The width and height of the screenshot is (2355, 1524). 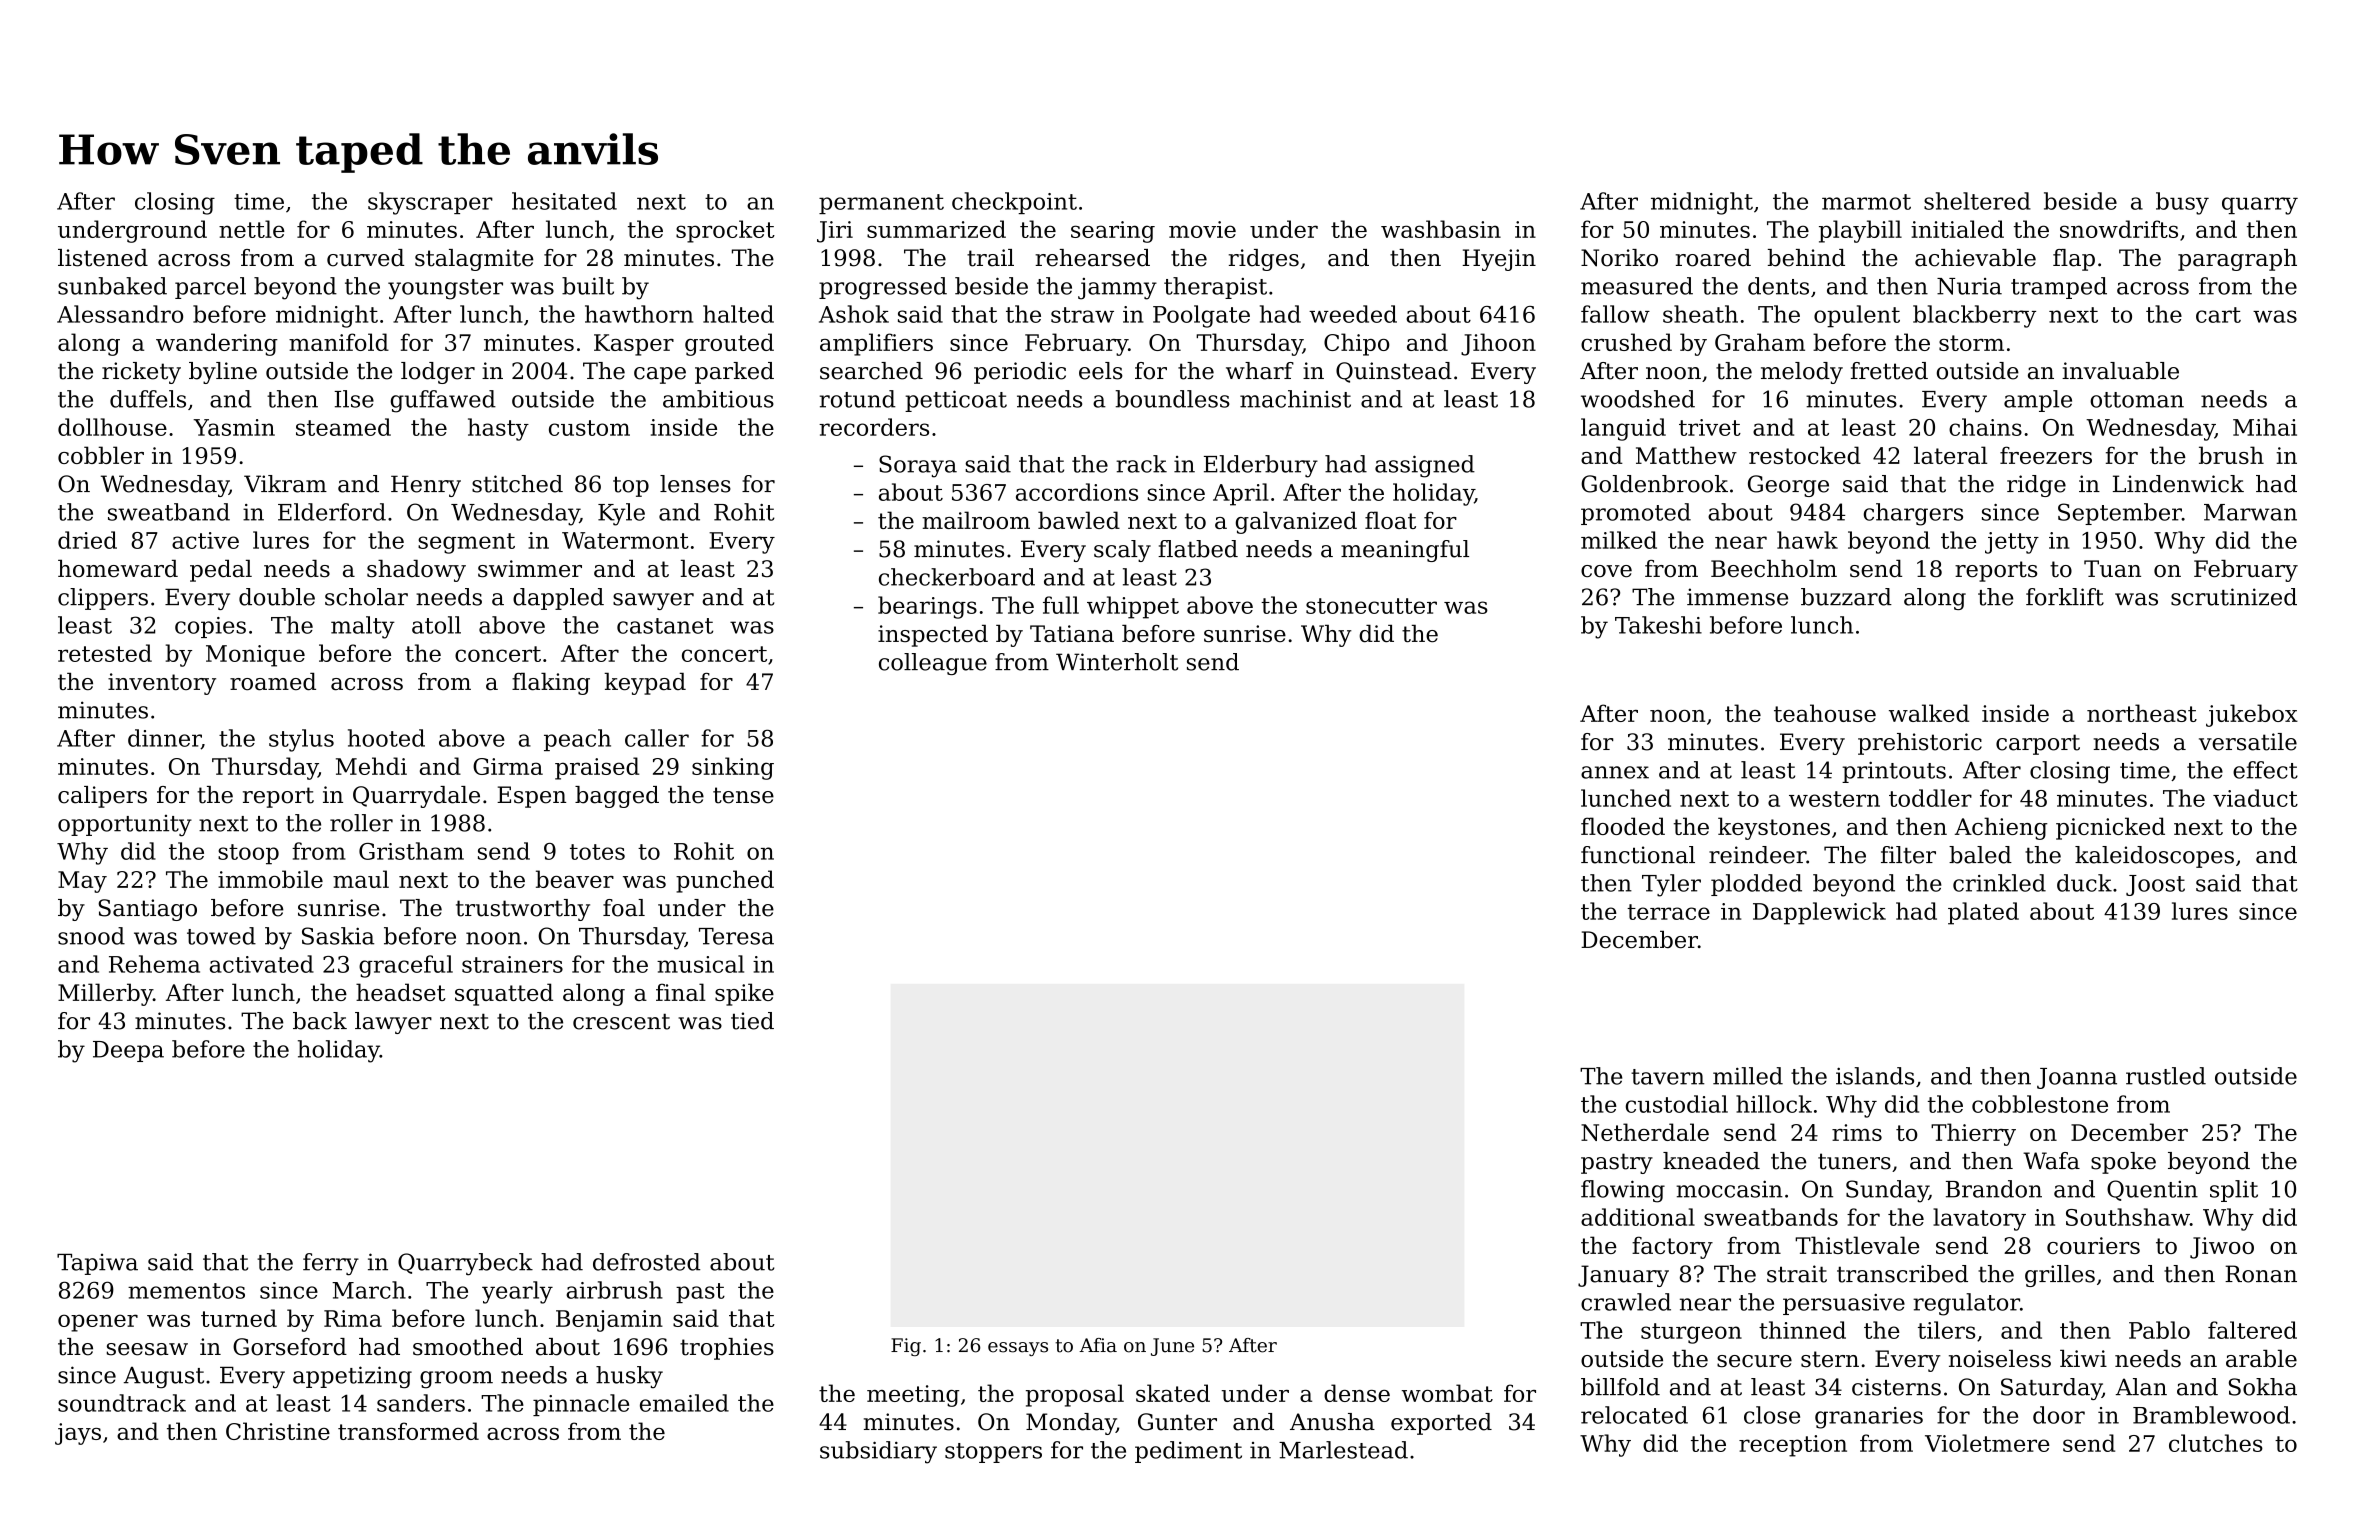 I want to click on plated, so click(x=1983, y=913).
